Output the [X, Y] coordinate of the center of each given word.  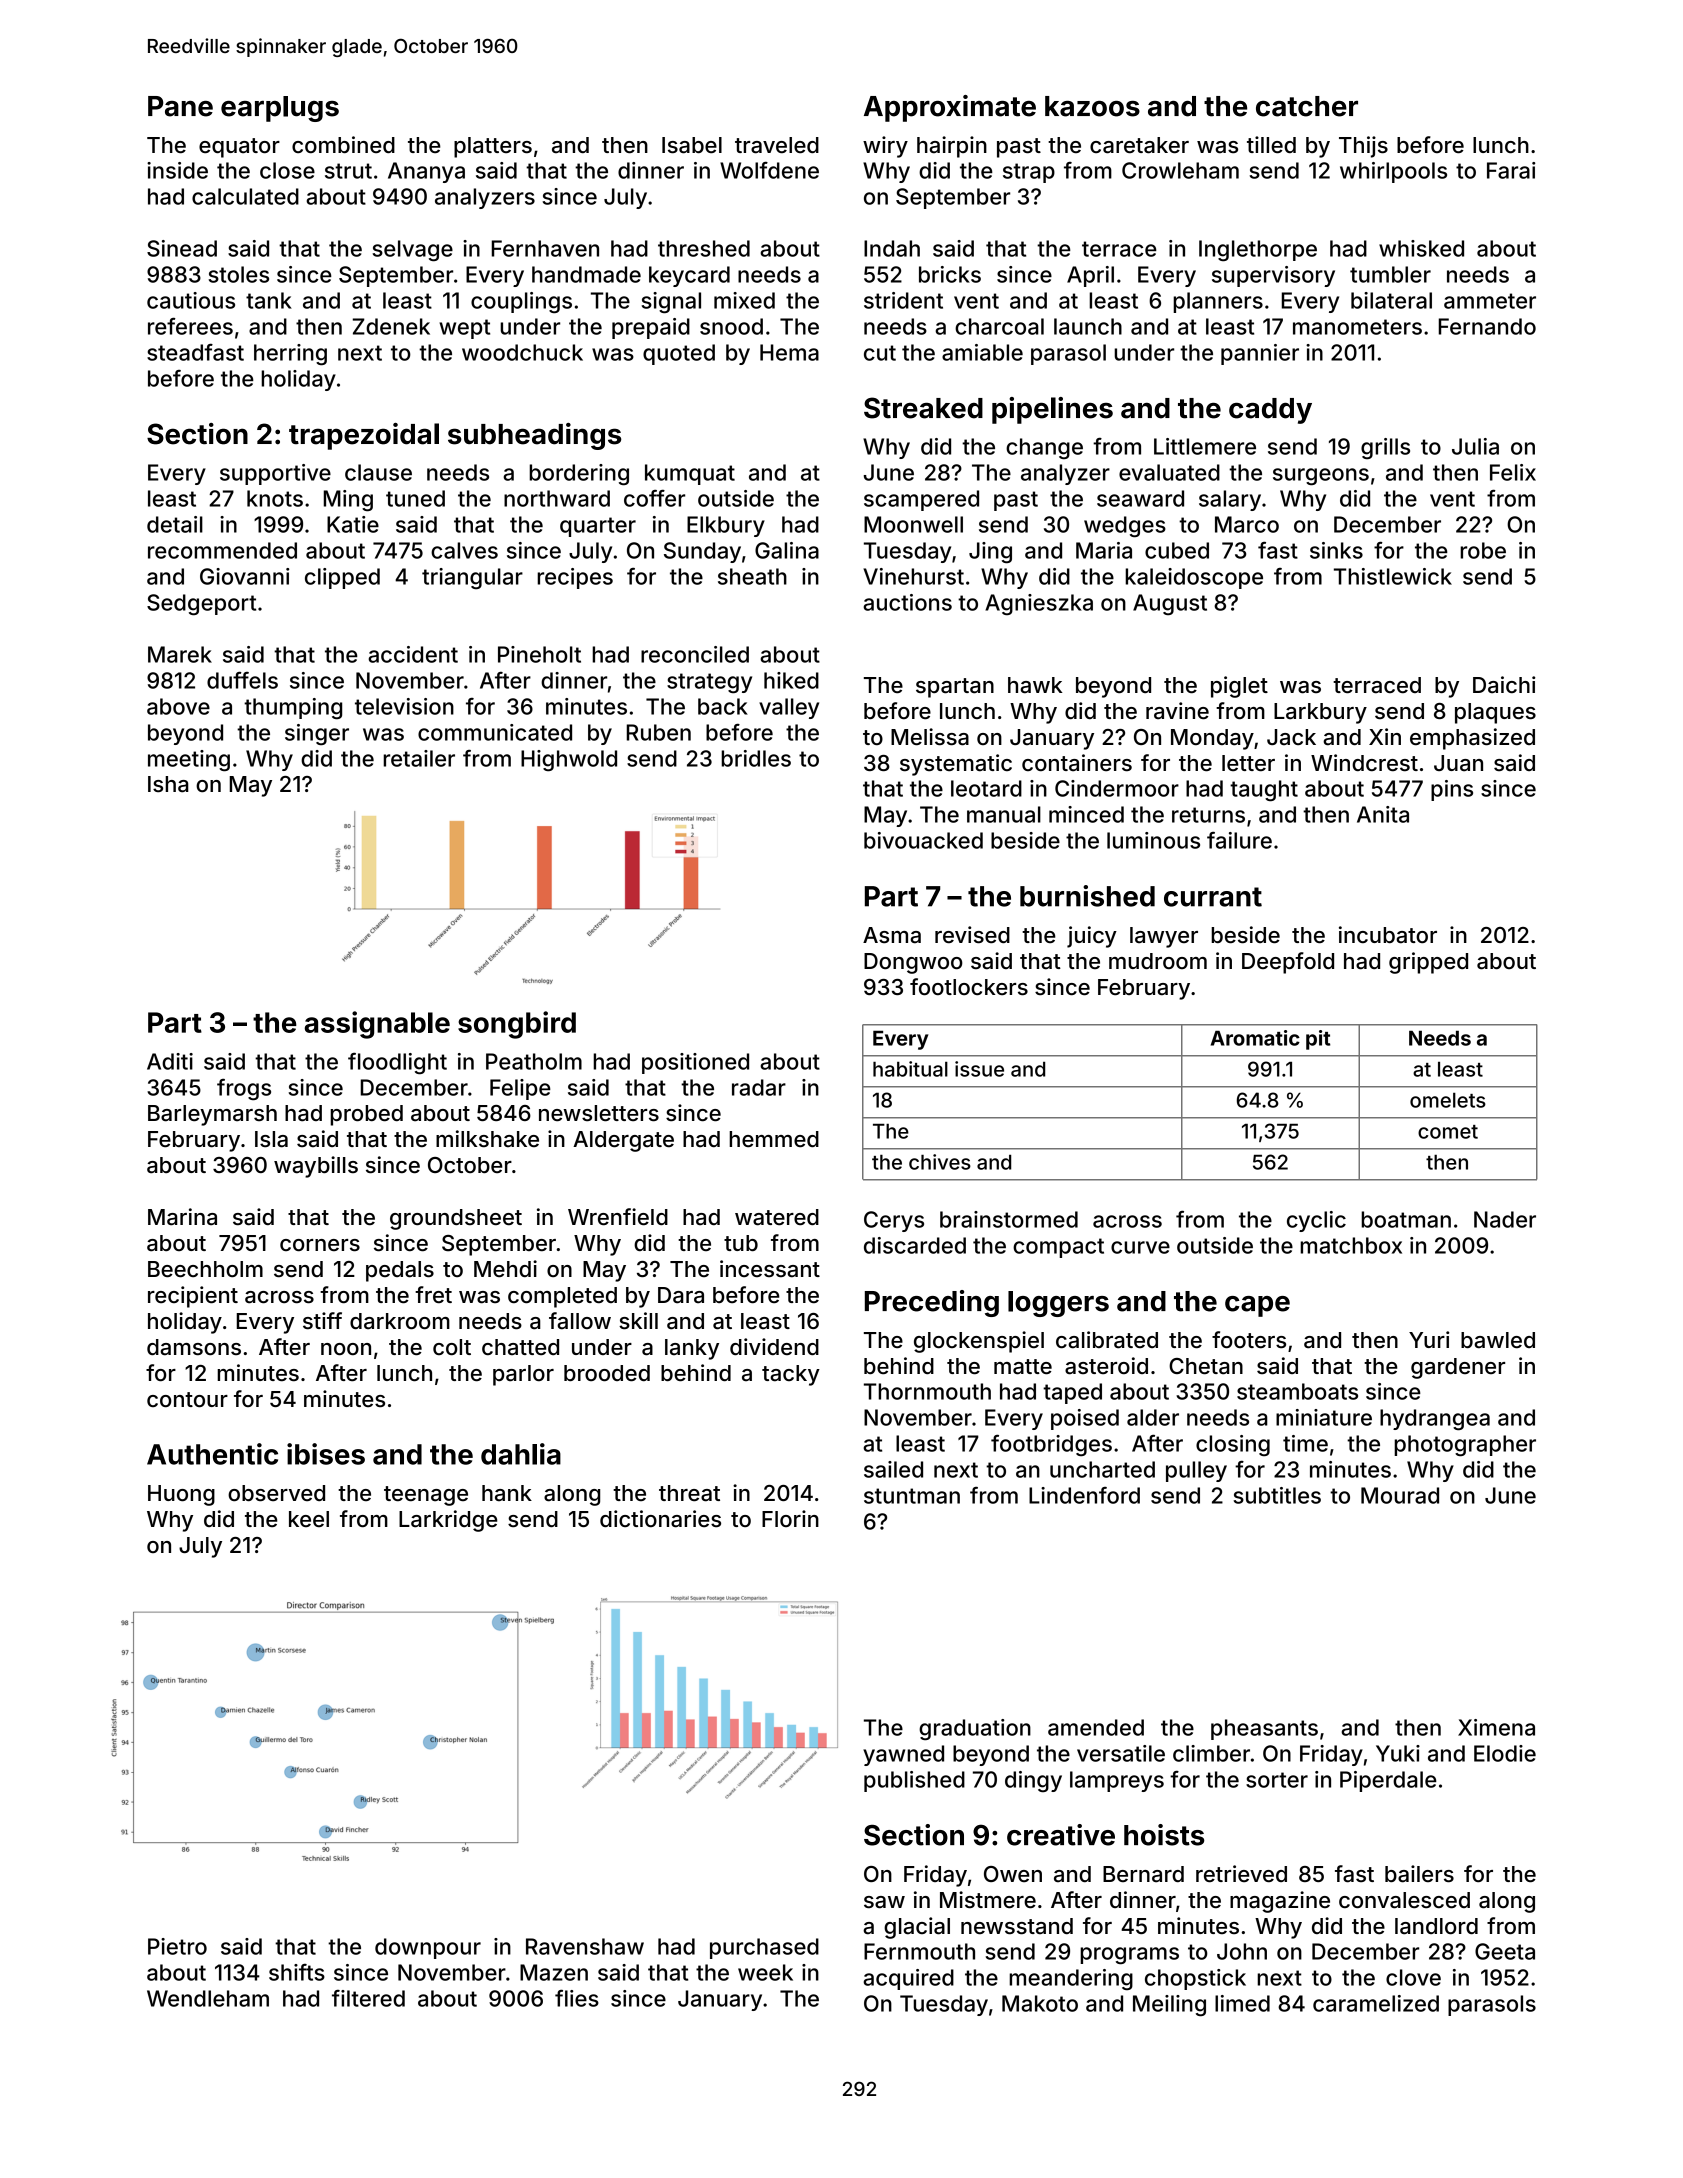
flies [577, 1998]
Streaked [923, 408]
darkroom [400, 1321]
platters [493, 147]
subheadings [535, 436]
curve [1140, 1247]
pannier [1260, 354]
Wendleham [208, 1998]
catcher [1307, 106]
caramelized [1376, 2003]
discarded [915, 1245]
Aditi [170, 1061]
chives [940, 1162]
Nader [1505, 1219]
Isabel [692, 145]
